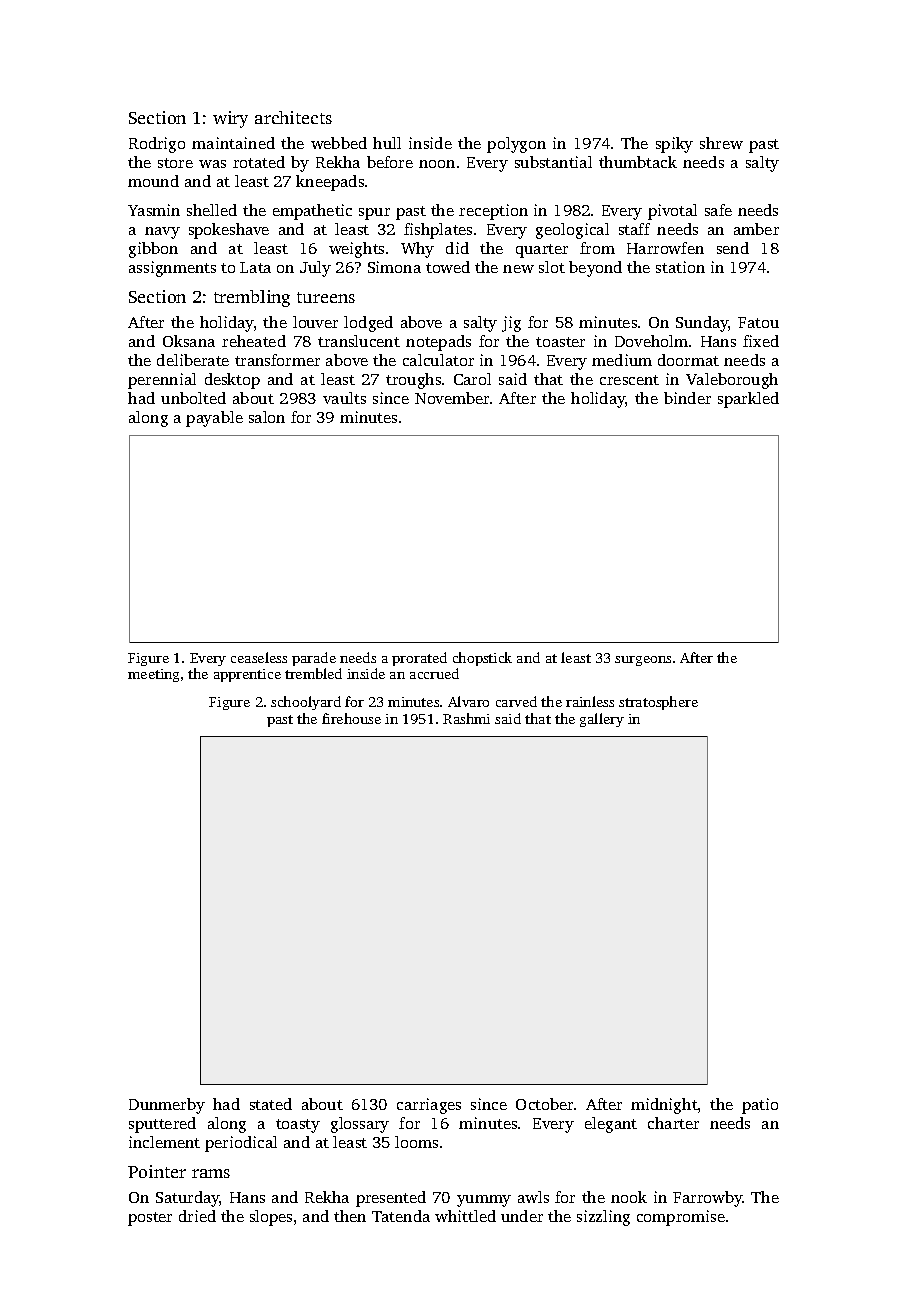 The height and width of the document is (1316, 908). What do you see at coordinates (522, 1216) in the document?
I see `under` at bounding box center [522, 1216].
